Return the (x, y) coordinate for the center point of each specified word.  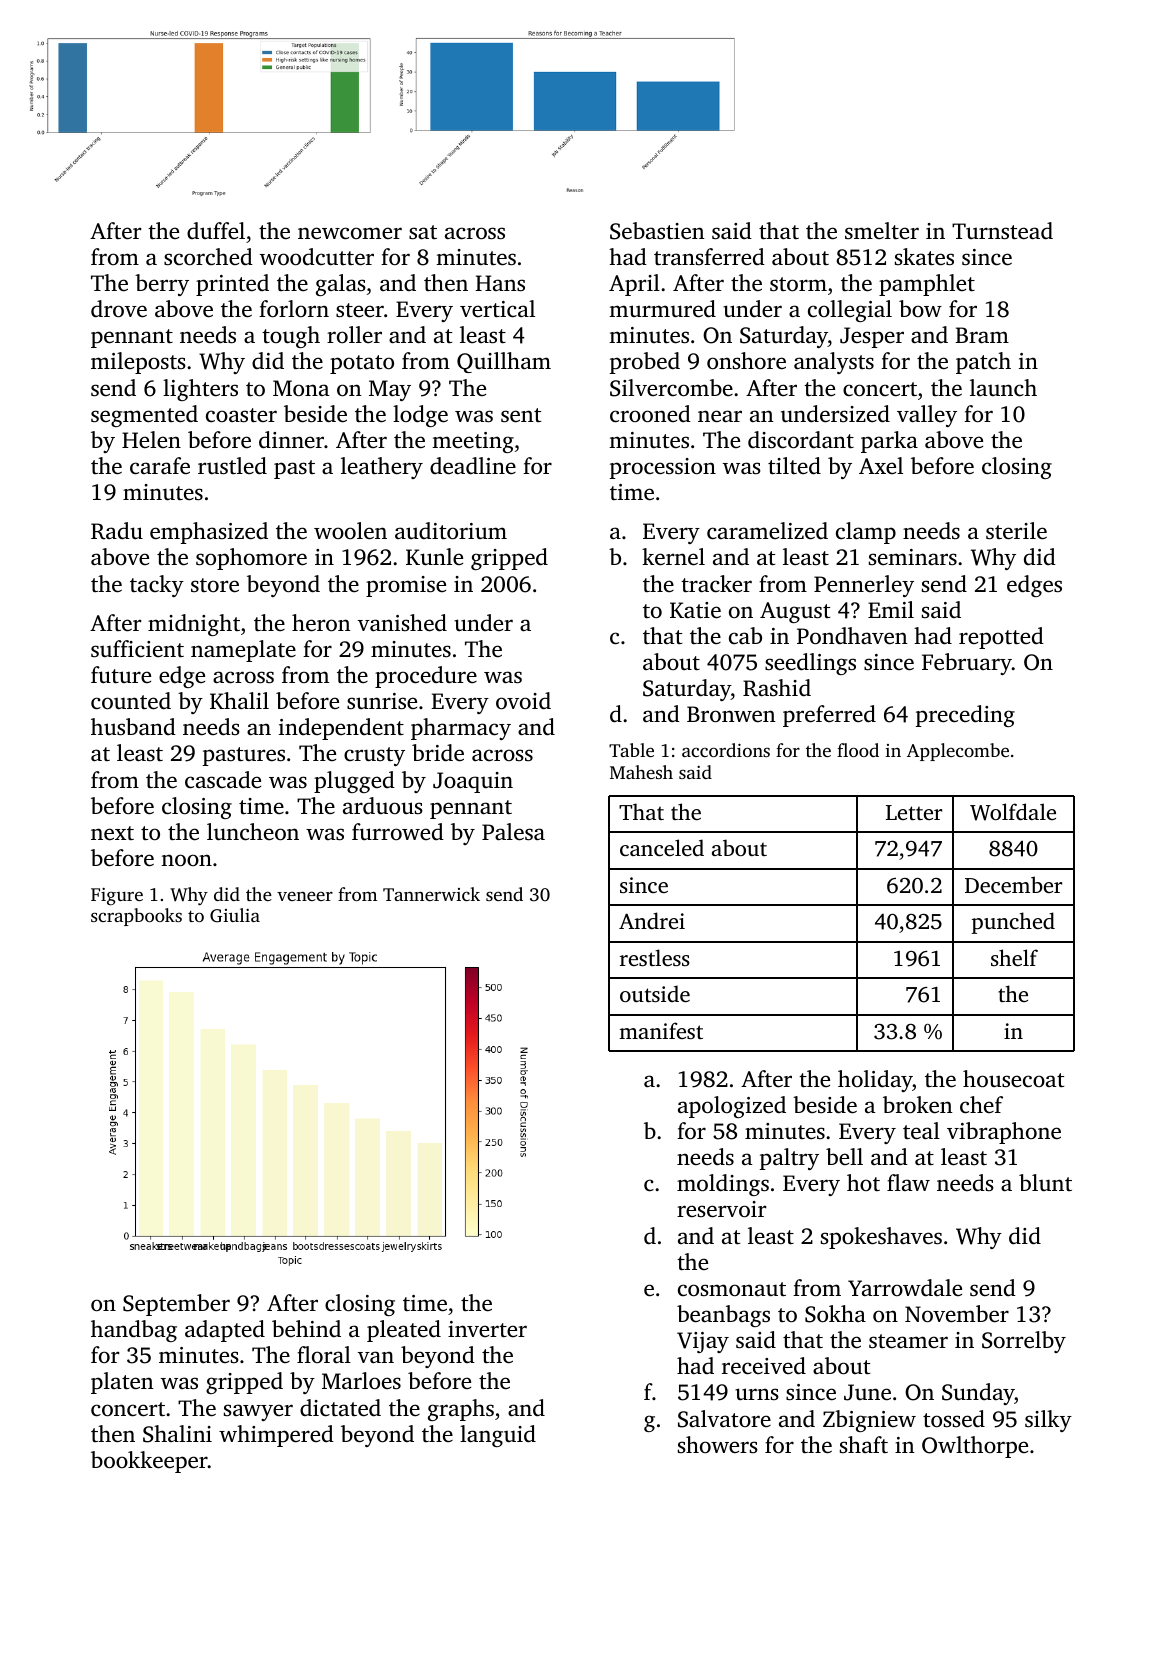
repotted (1001, 638)
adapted (225, 1331)
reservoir (721, 1209)
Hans (500, 283)
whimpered (276, 1436)
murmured (662, 309)
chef (981, 1105)
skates (924, 257)
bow (920, 308)
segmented (144, 416)
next (112, 833)
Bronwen (731, 714)
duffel (216, 230)
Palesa (513, 832)
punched (1013, 923)
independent (341, 729)
